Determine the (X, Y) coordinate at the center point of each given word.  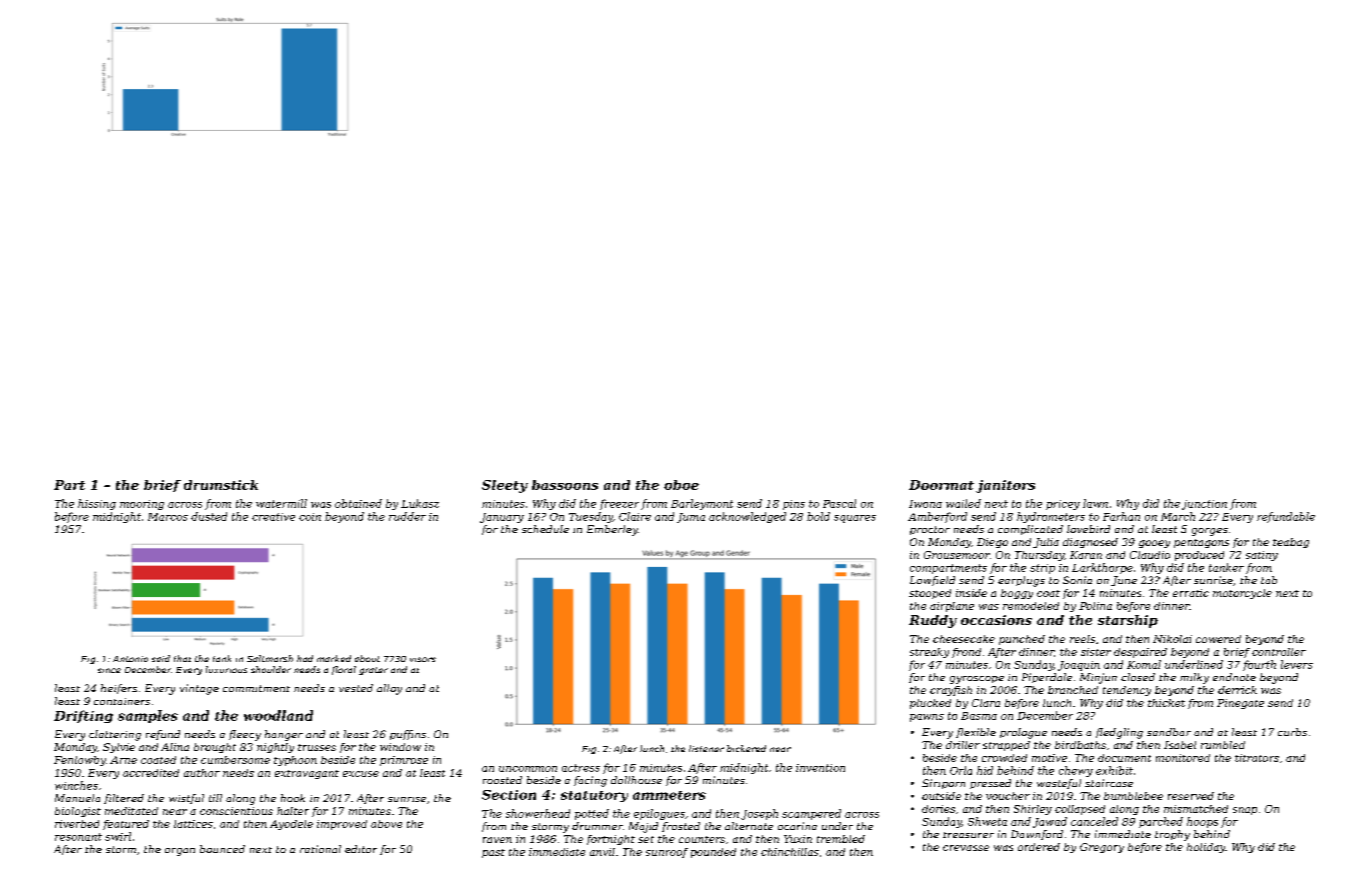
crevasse (966, 848)
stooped (930, 594)
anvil (602, 852)
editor (361, 849)
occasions (996, 620)
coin (310, 517)
